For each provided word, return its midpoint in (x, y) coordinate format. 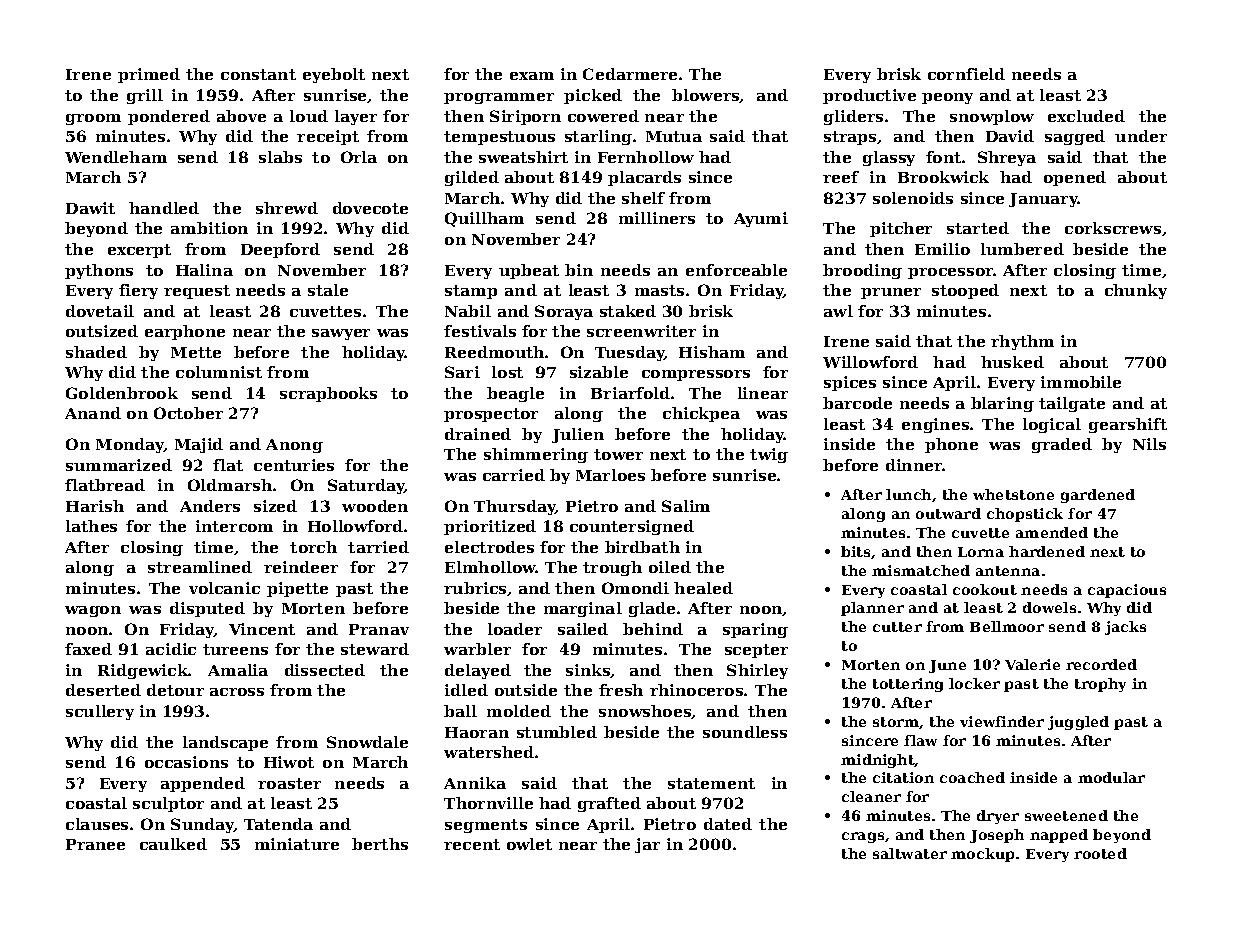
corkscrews (1113, 228)
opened (1075, 178)
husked (1012, 362)
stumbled (557, 732)
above (241, 116)
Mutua (674, 136)
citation (903, 777)
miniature (297, 844)
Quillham (484, 219)
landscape (225, 743)
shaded (96, 352)
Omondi (635, 588)
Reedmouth (494, 352)
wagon (93, 611)
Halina (204, 270)
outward (948, 513)
